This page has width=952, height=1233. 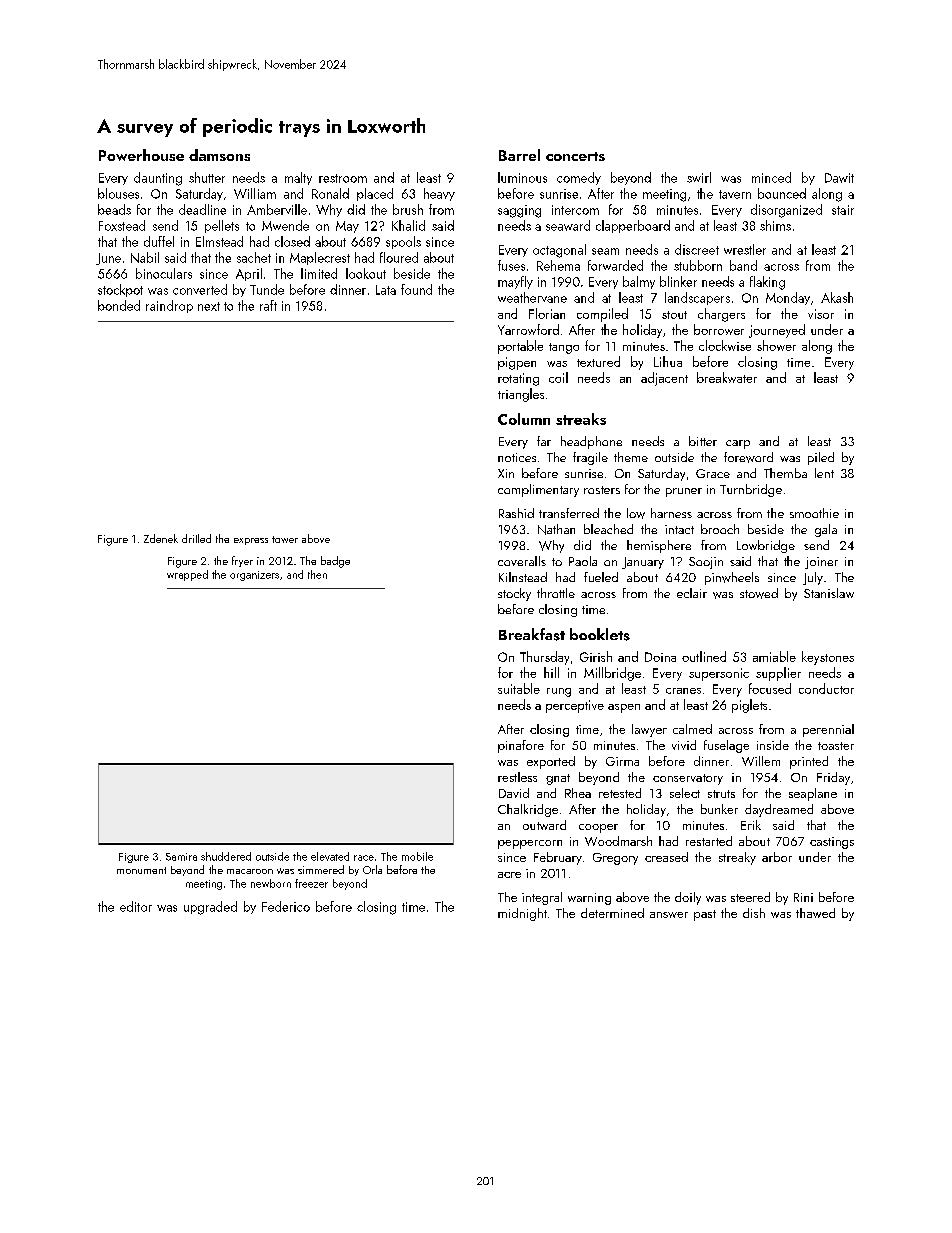 I want to click on Doina, so click(x=660, y=657).
